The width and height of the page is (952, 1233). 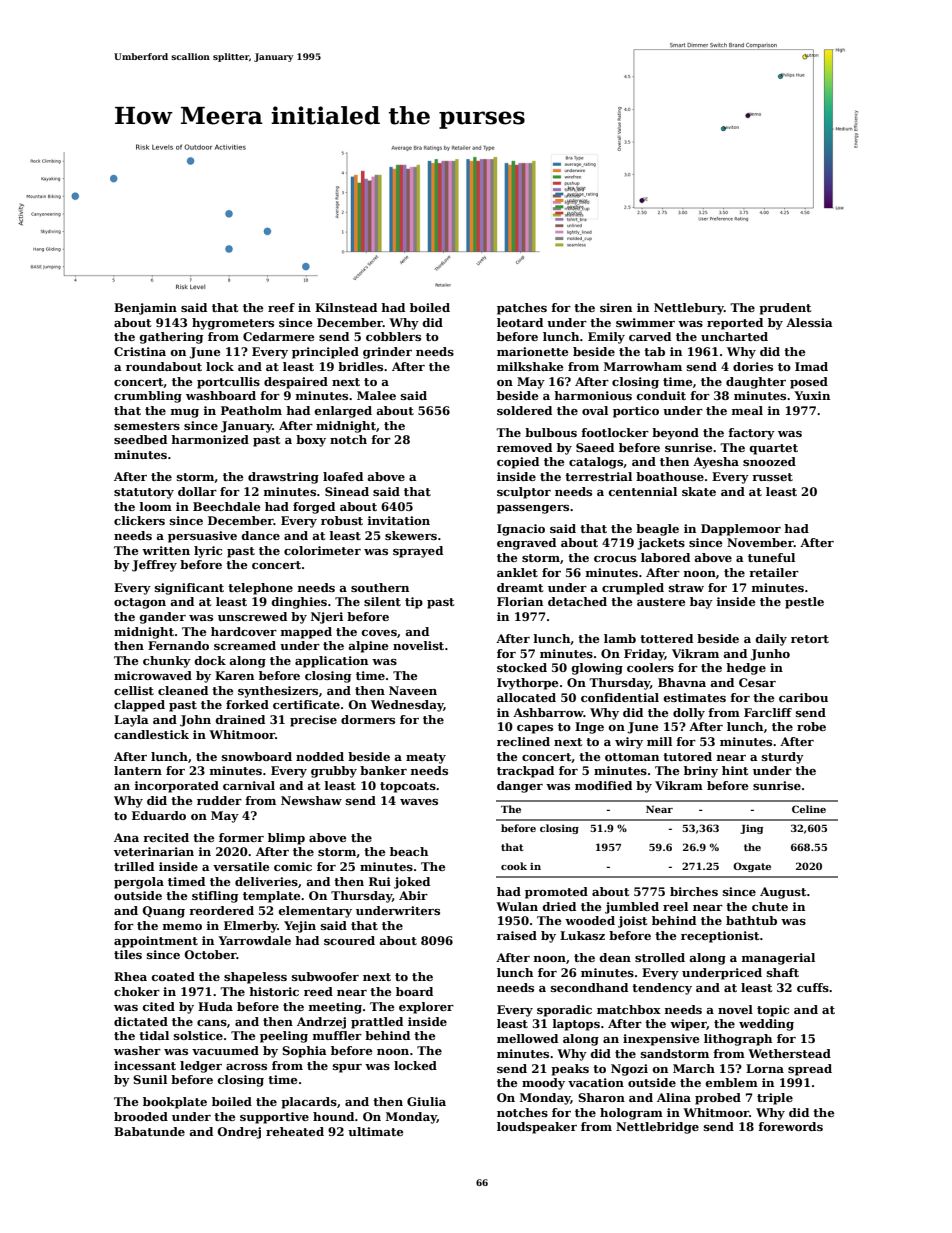 What do you see at coordinates (149, 1131) in the page?
I see `Babatunde` at bounding box center [149, 1131].
